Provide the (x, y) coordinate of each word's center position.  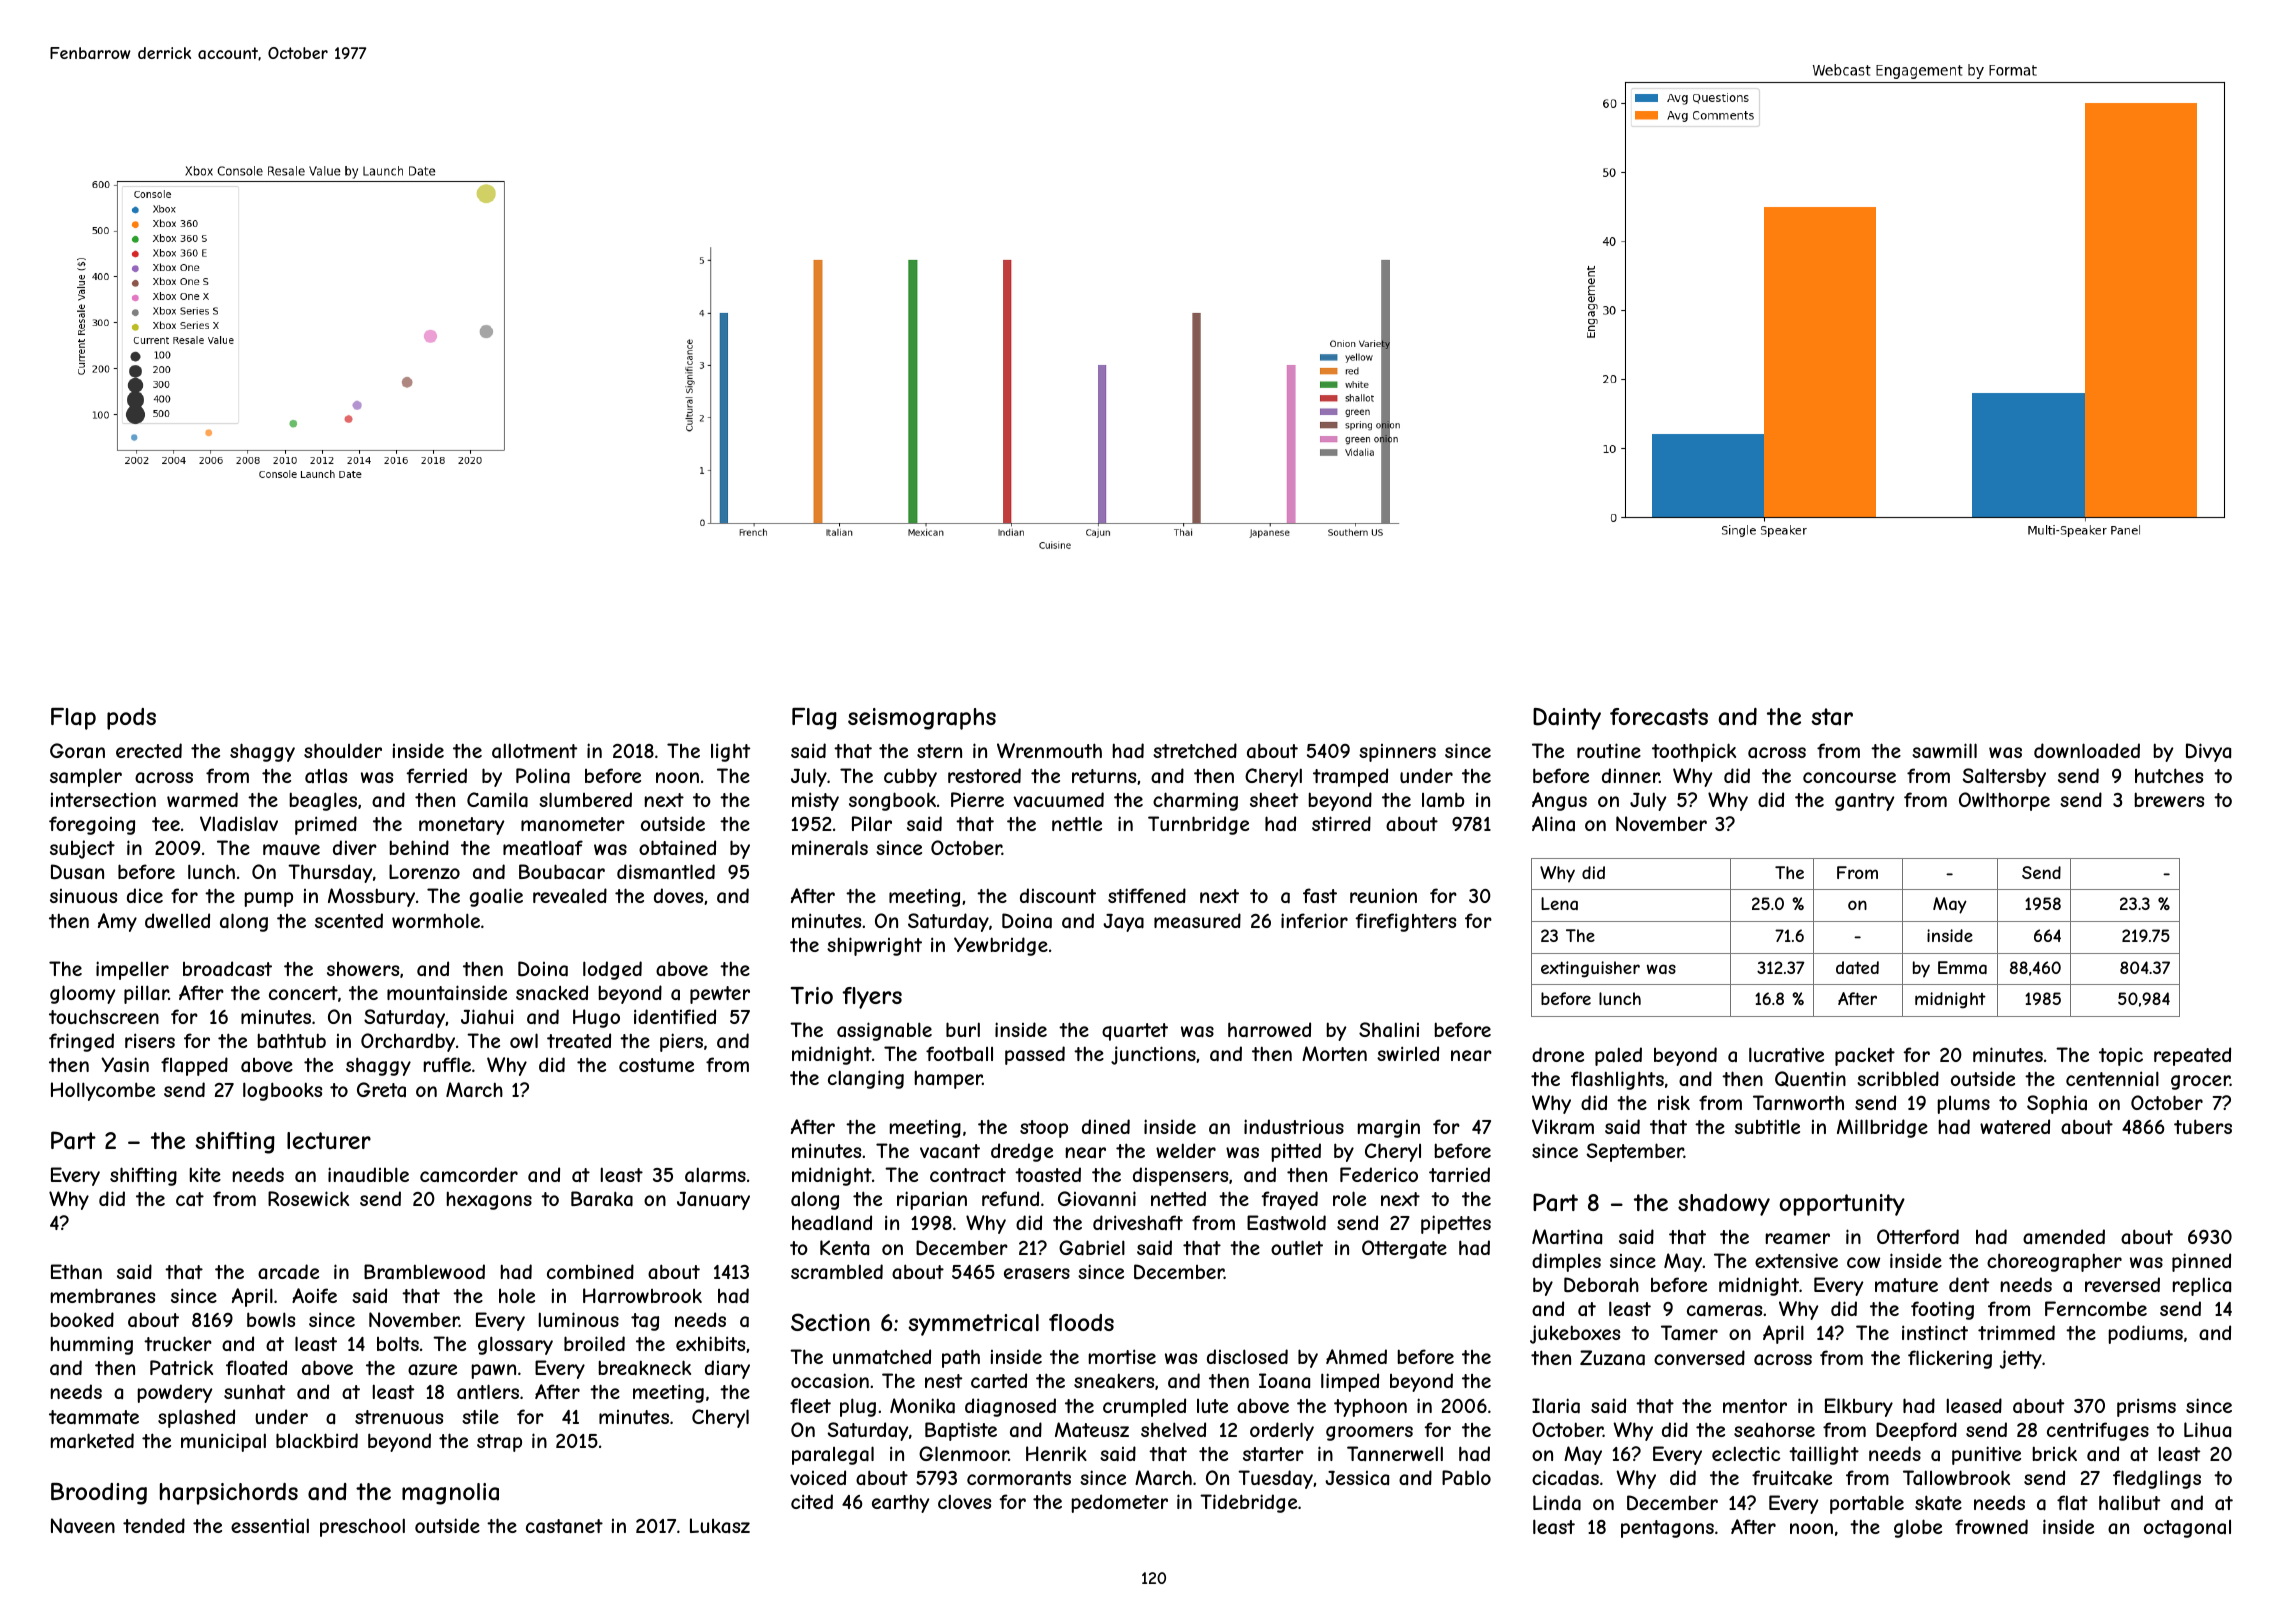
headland (832, 1223)
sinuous (83, 896)
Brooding (99, 1494)
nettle (1077, 823)
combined (590, 1271)
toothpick (1694, 752)
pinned (2201, 1262)
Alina (1553, 823)
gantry (1865, 802)
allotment (534, 751)
